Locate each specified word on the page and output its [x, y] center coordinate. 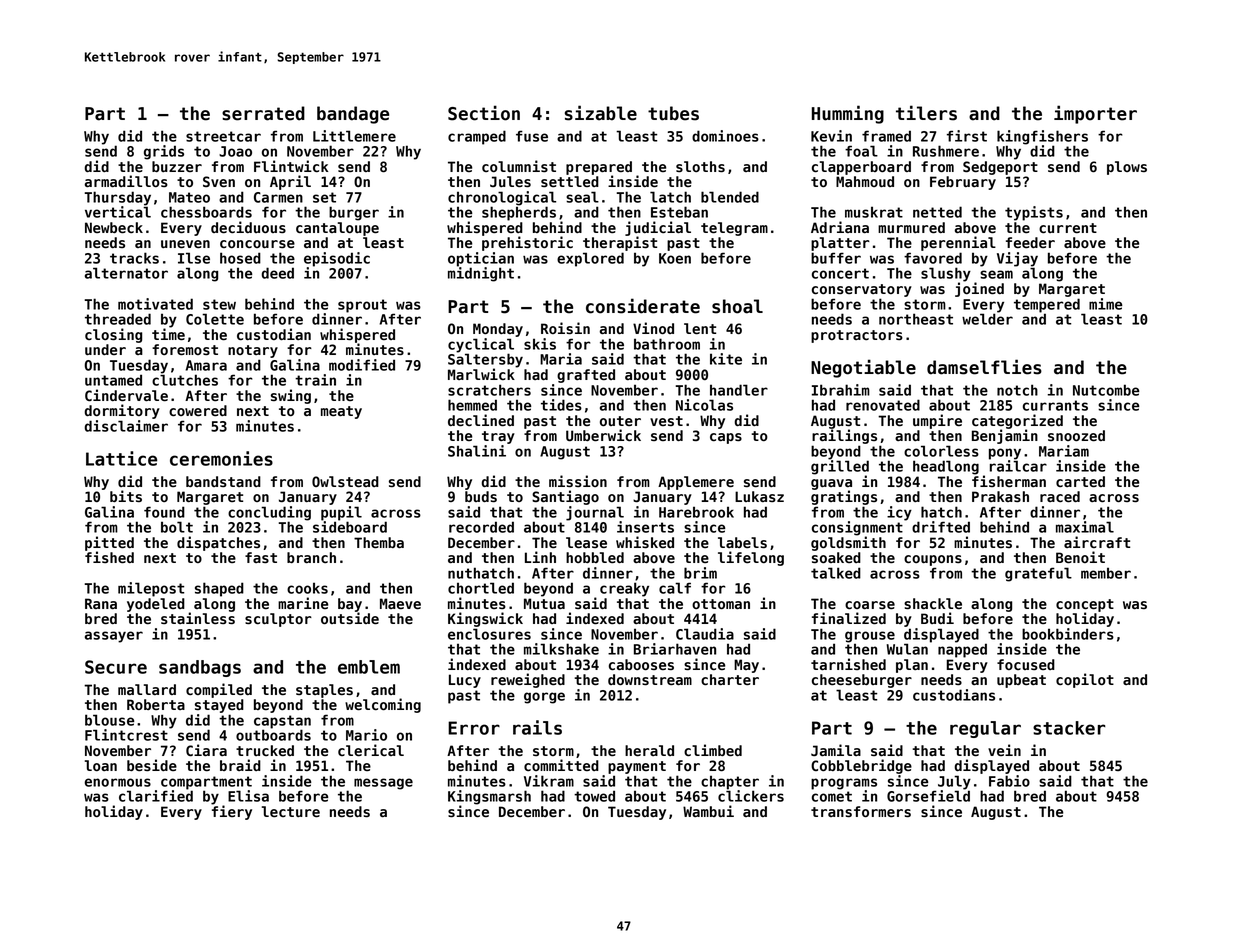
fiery [232, 812]
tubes [673, 113]
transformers [861, 812]
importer [1095, 114]
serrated [263, 113]
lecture [291, 812]
